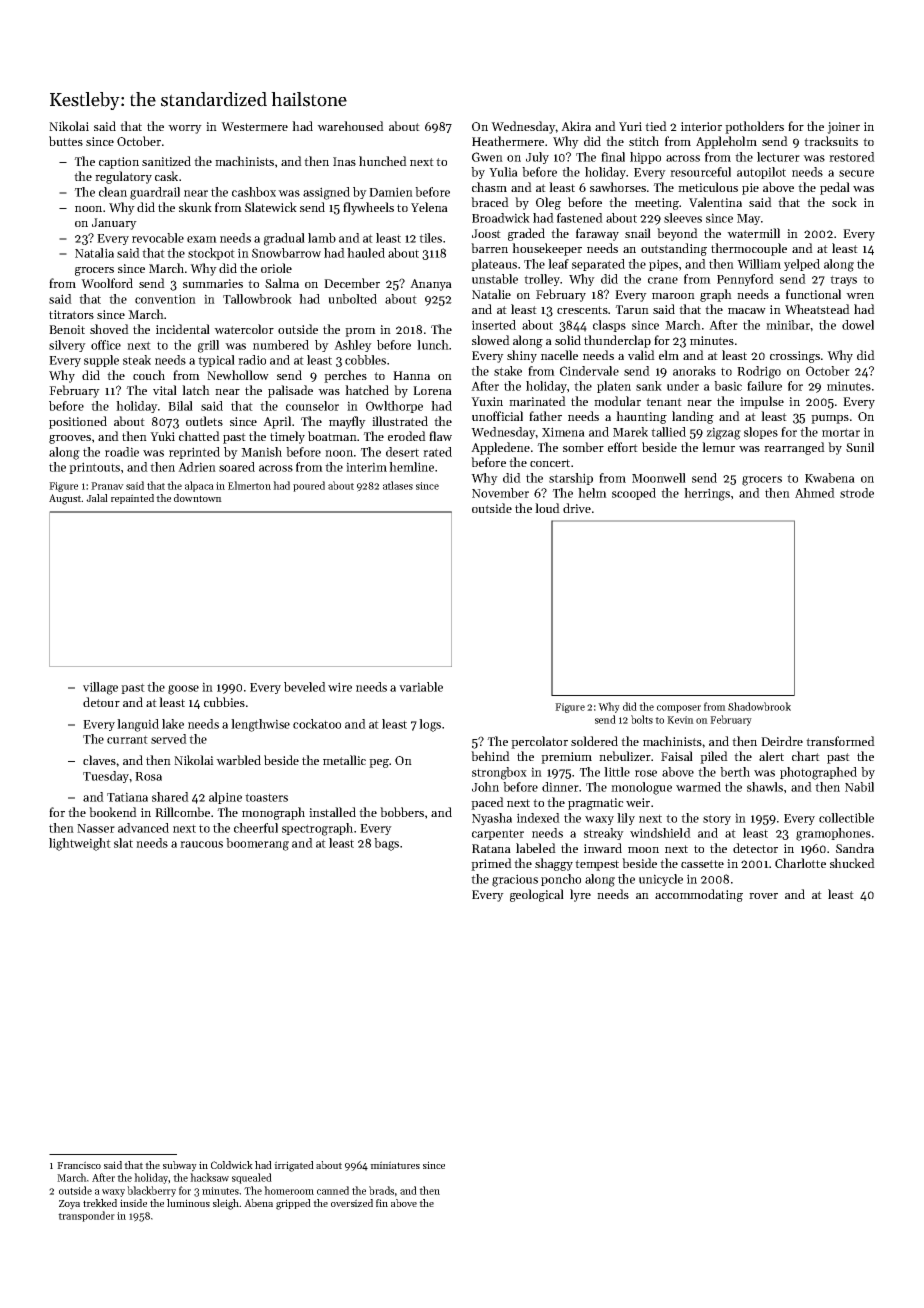 This screenshot has height=1308, width=924. What do you see at coordinates (763, 896) in the screenshot?
I see `rover` at bounding box center [763, 896].
